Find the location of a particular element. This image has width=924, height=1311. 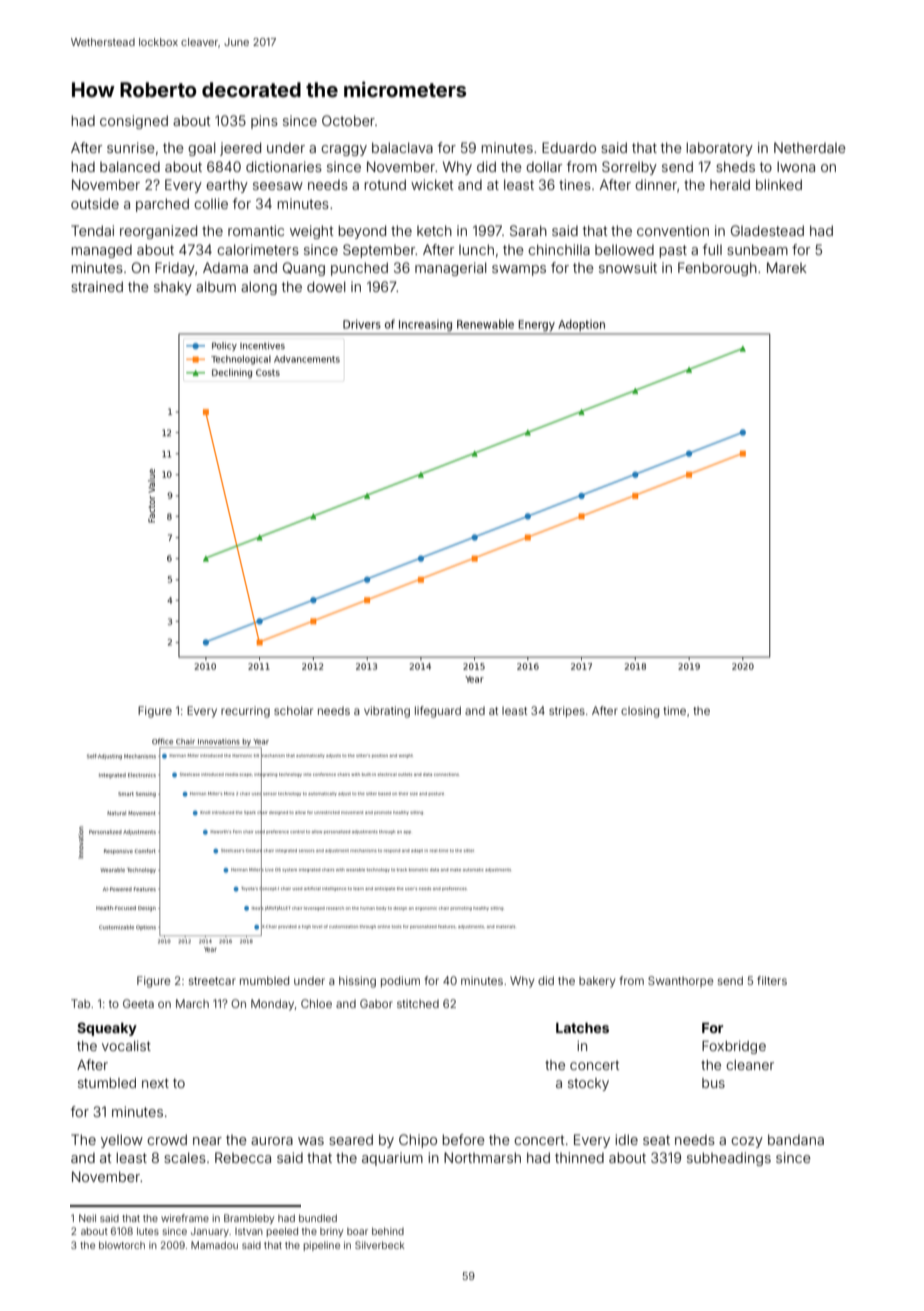

dowel is located at coordinates (326, 286).
